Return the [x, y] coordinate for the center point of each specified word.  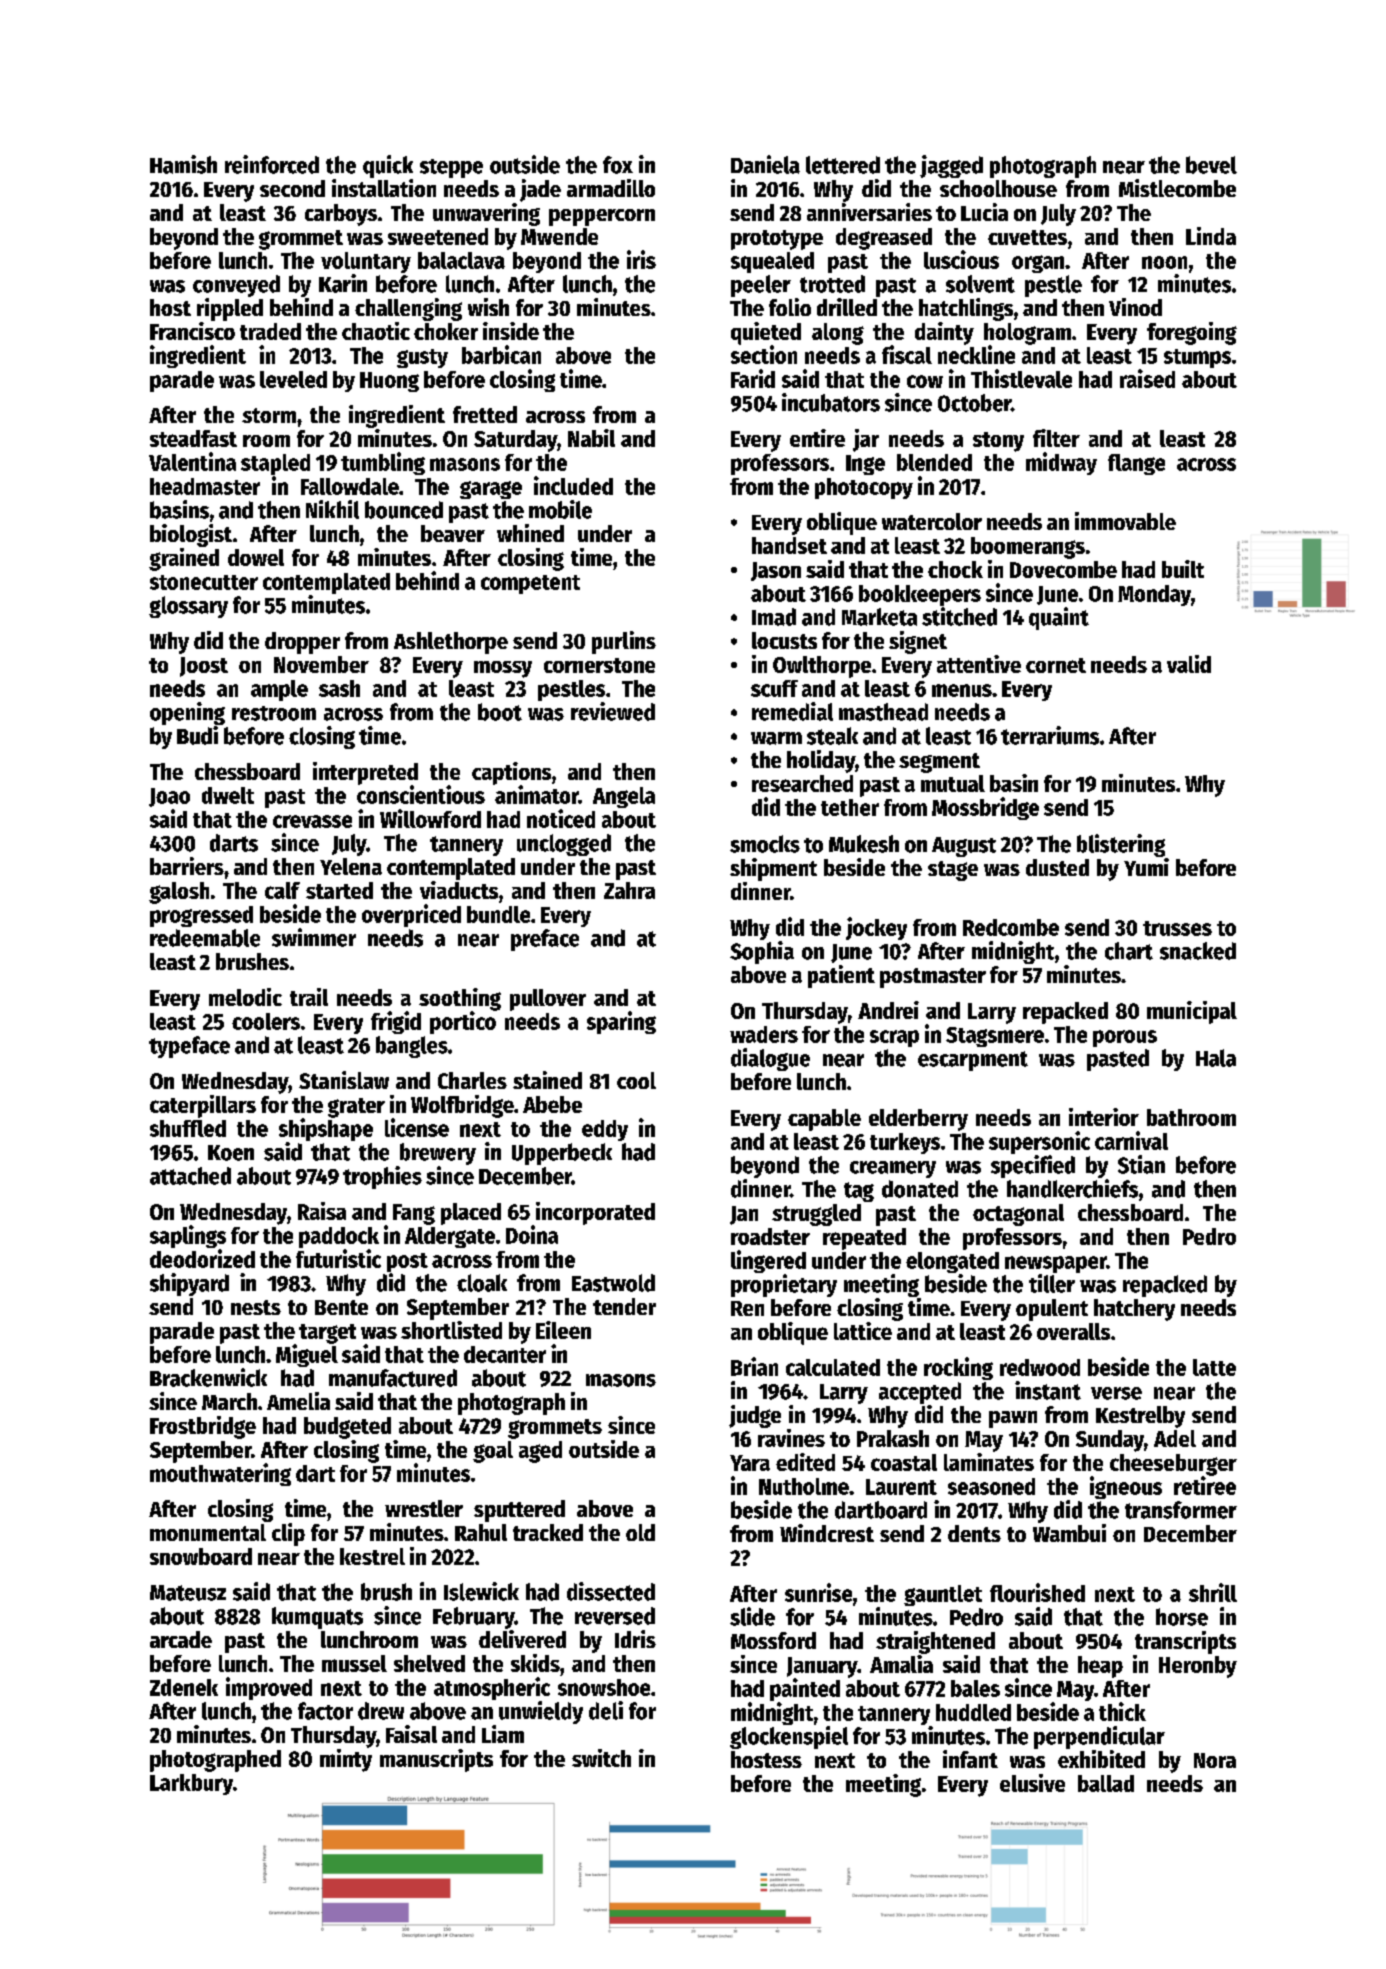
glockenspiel [789, 1737]
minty [346, 1760]
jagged [951, 166]
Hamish [183, 164]
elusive [1032, 1783]
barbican [501, 354]
